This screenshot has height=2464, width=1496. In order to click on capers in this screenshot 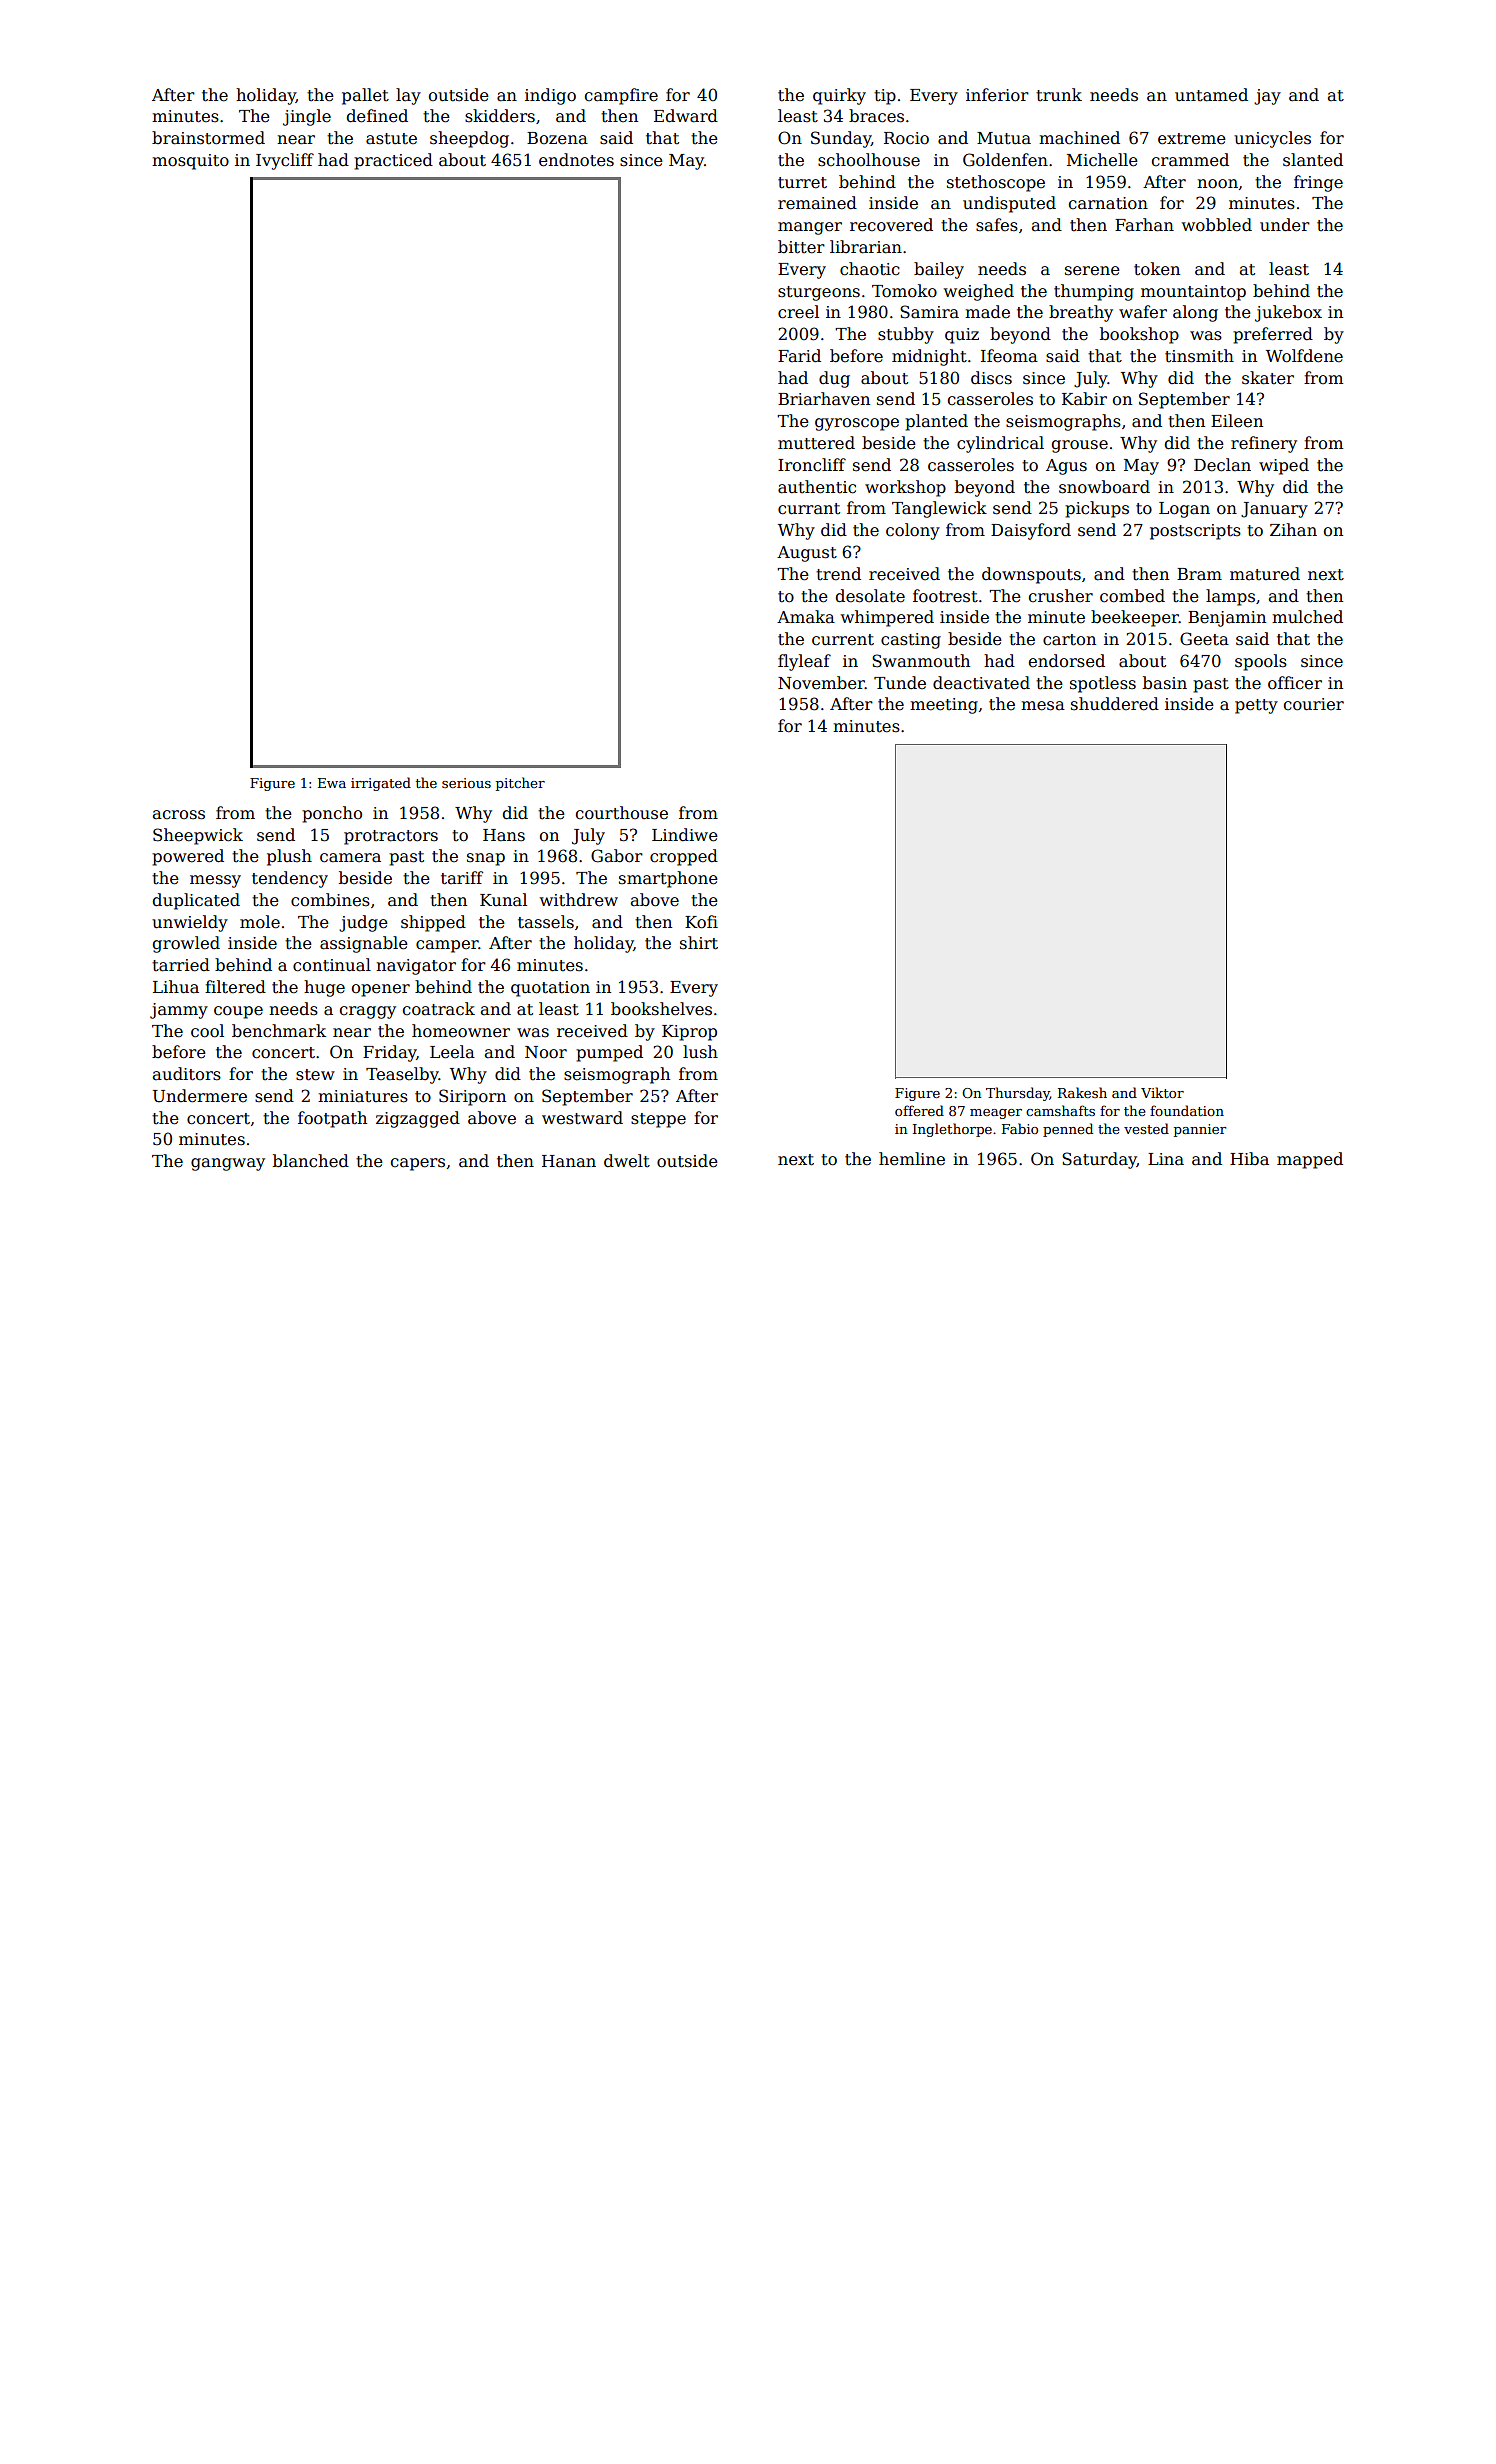, I will do `click(418, 1164)`.
